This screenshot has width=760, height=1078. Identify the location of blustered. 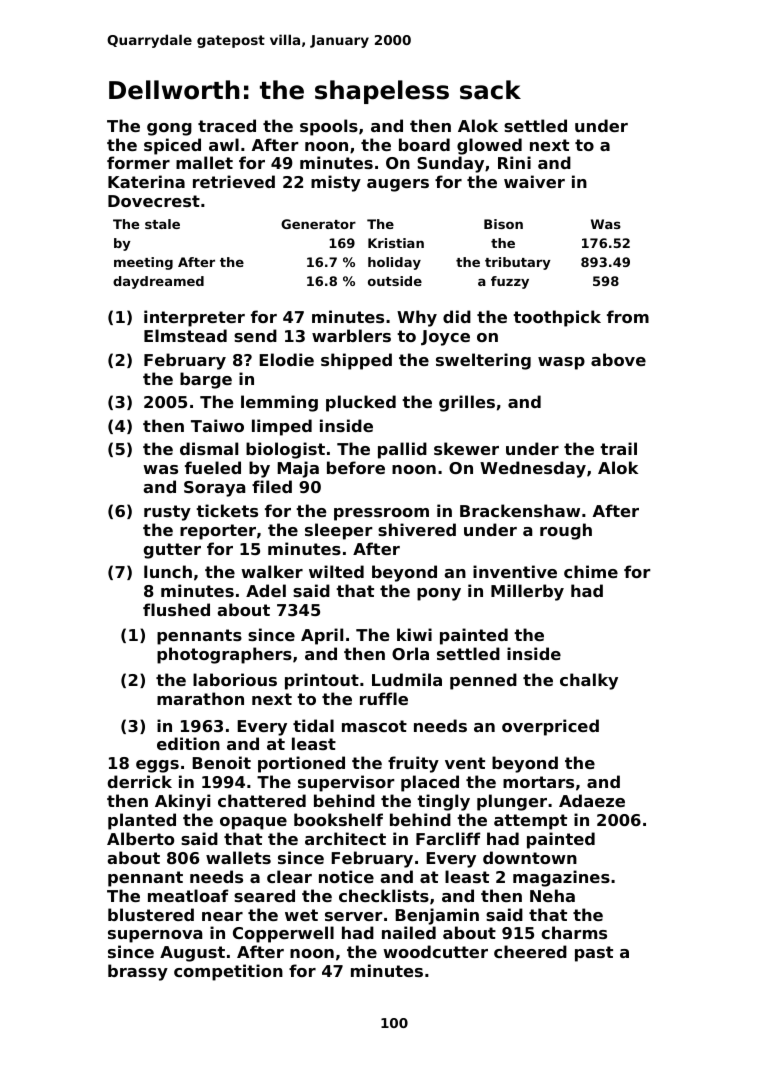
(151, 914).
